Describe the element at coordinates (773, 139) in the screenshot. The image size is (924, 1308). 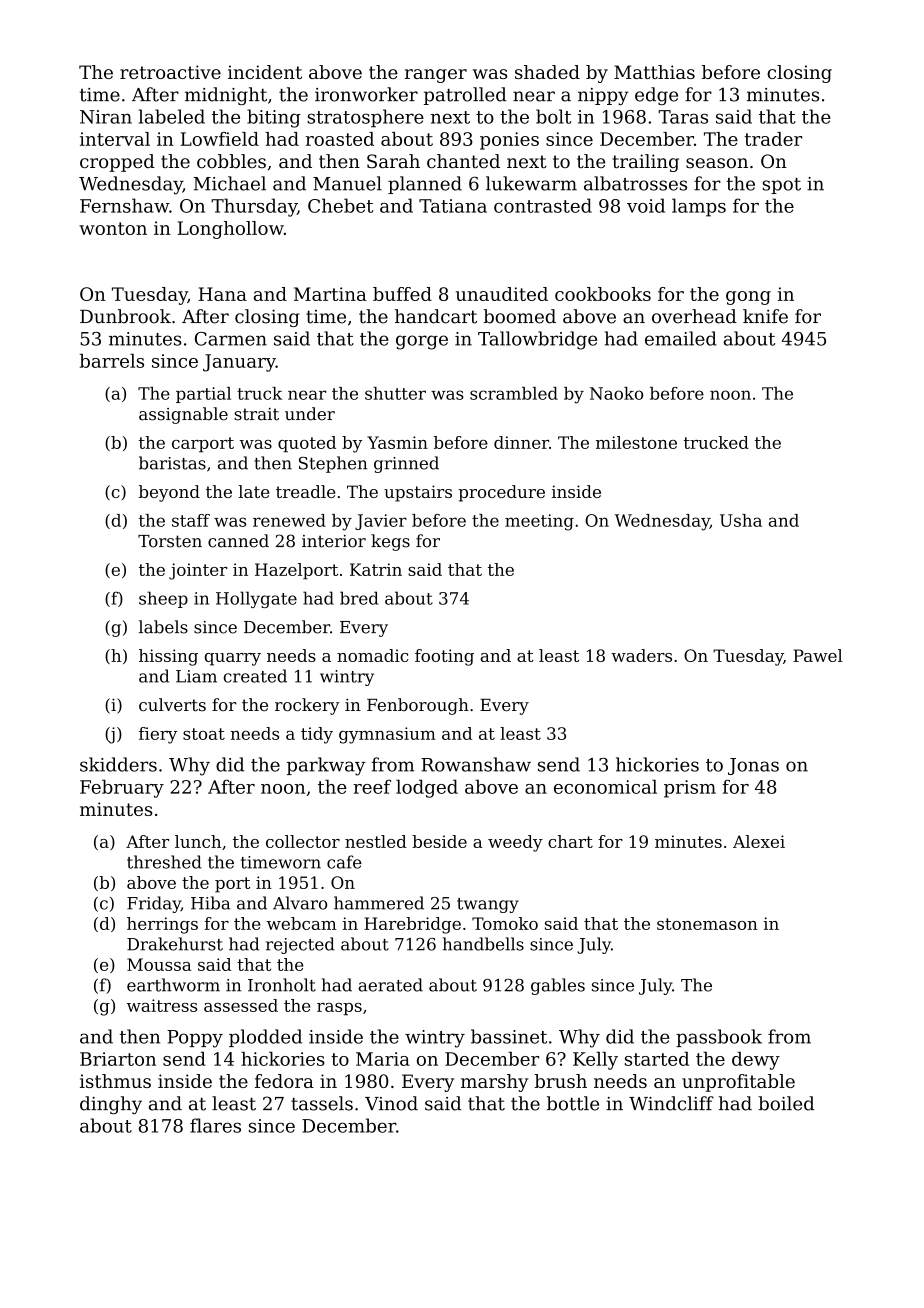
I see `trader` at that location.
